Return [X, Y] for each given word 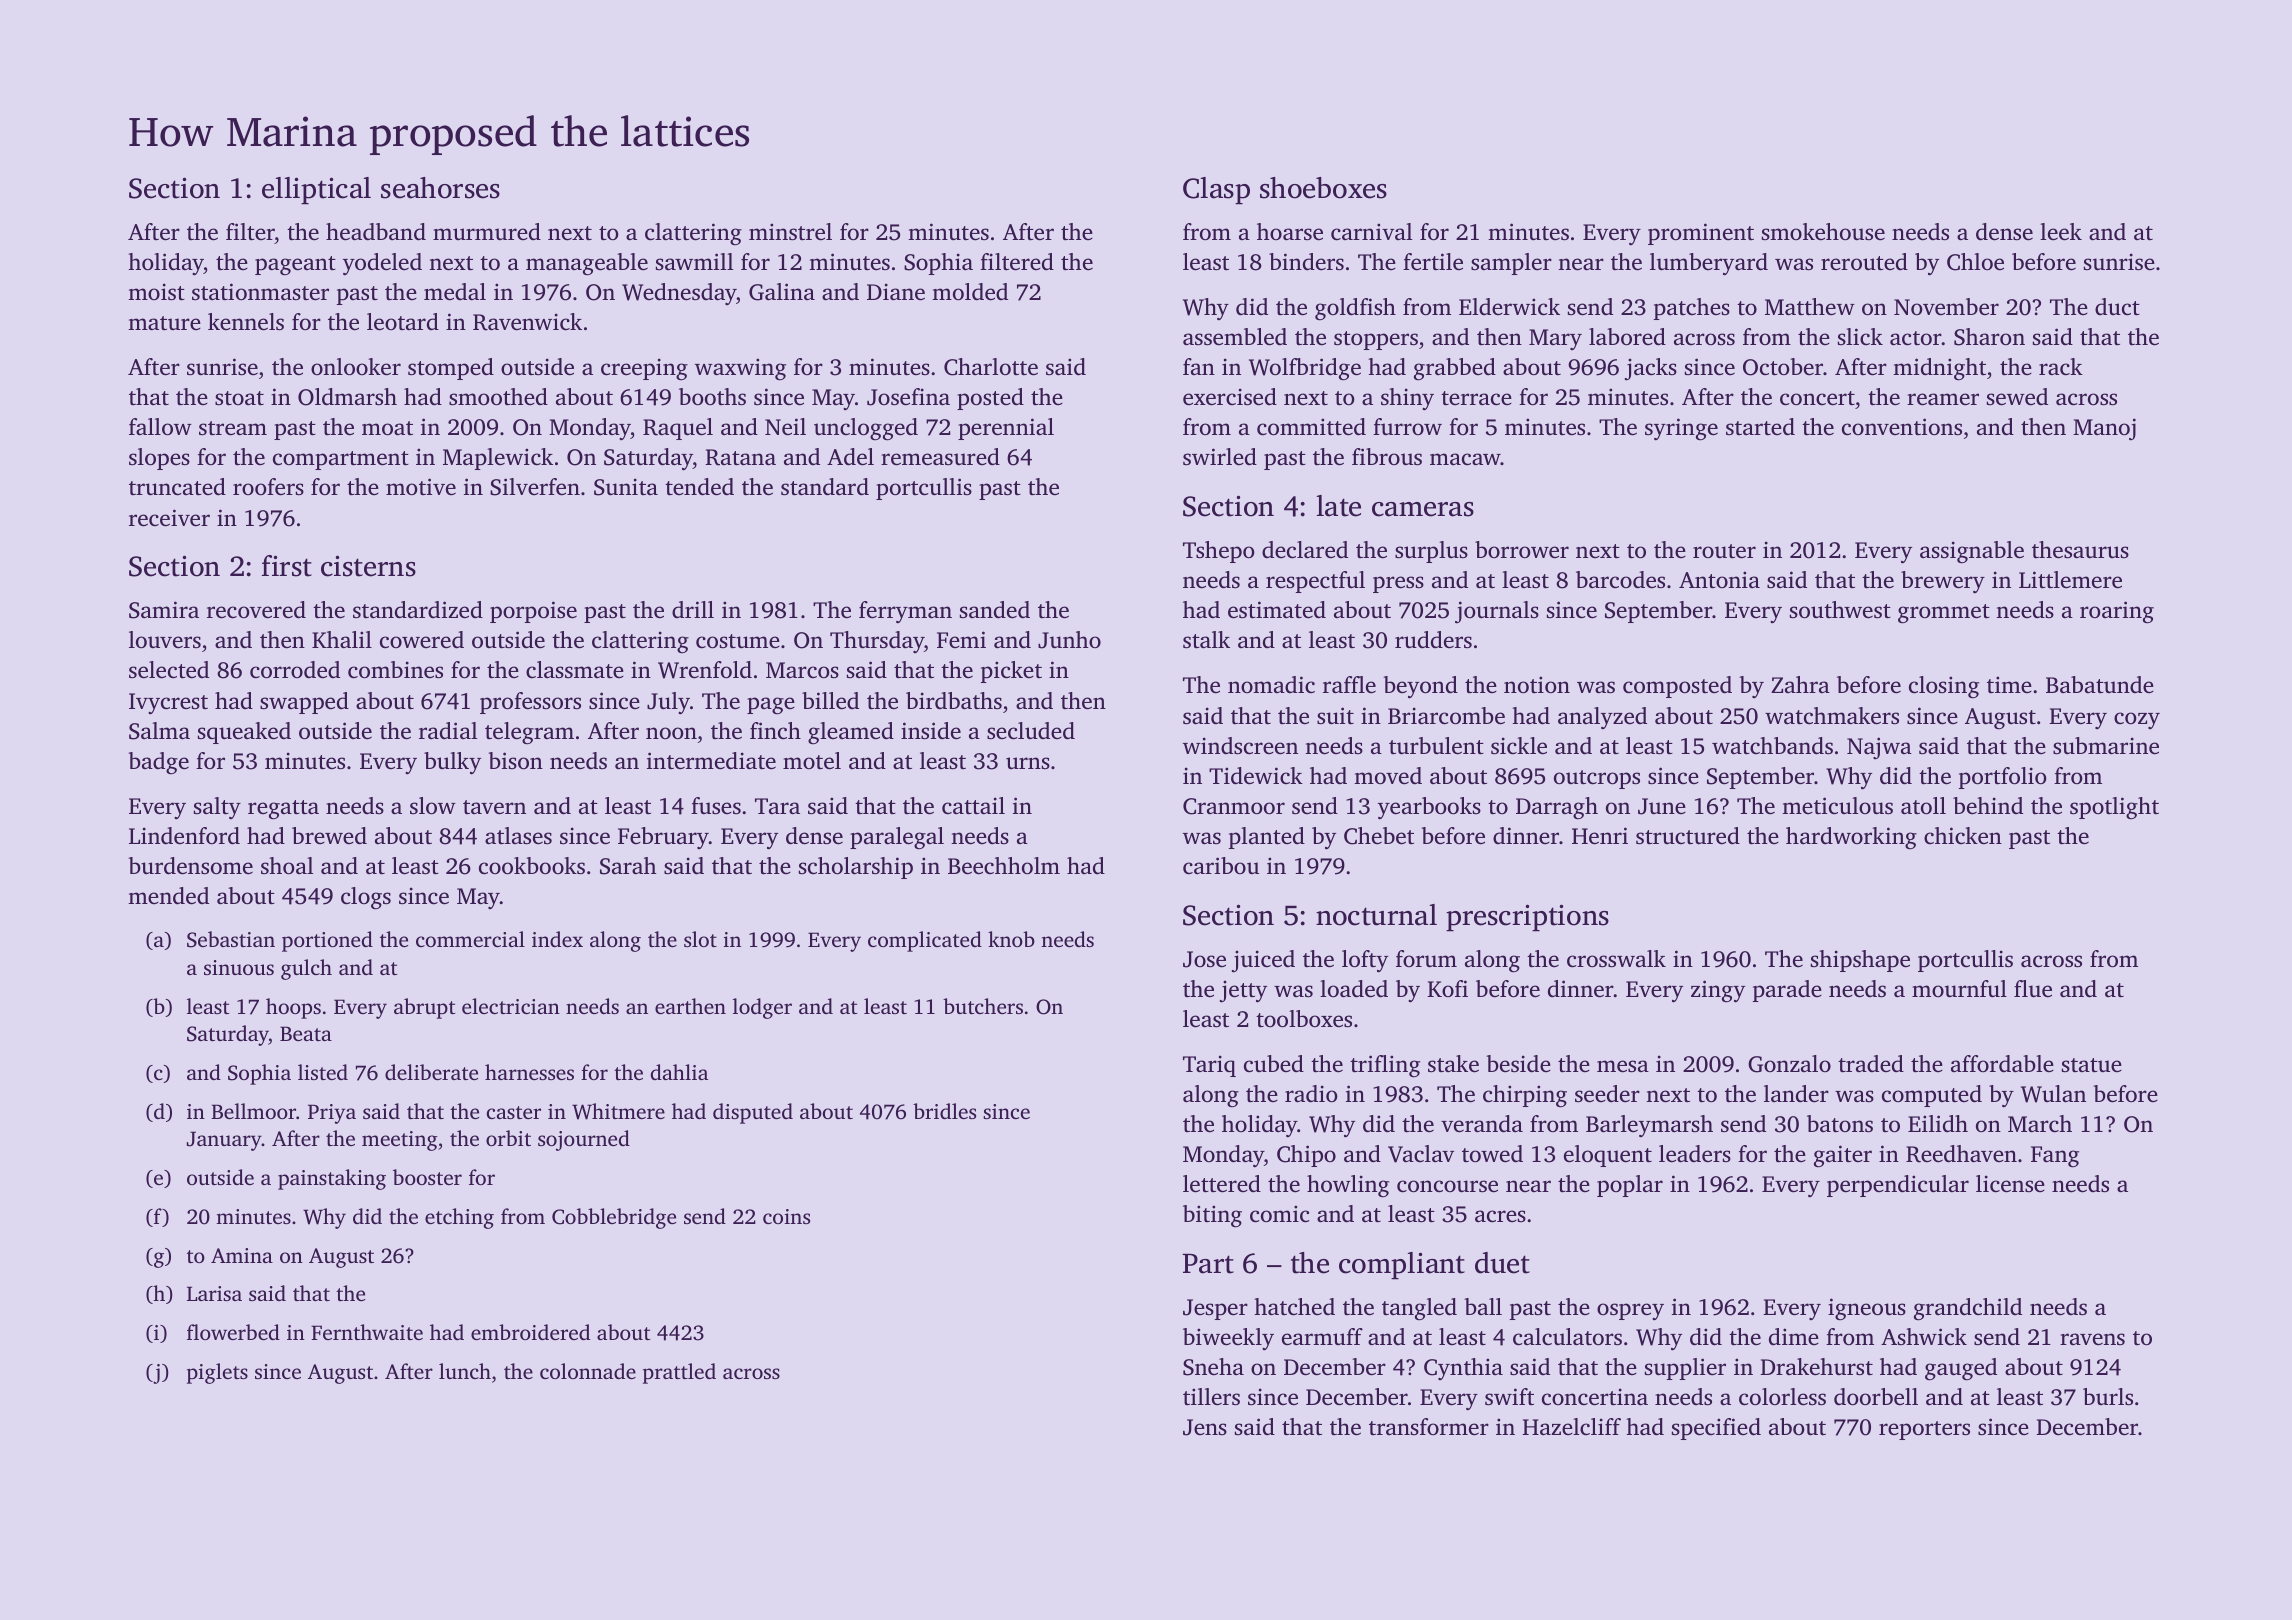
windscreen [1240, 746]
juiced [1263, 961]
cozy [2137, 720]
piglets [217, 1373]
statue [2092, 1065]
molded [970, 292]
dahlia [679, 1072]
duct [2117, 307]
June [1662, 806]
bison [515, 761]
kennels [246, 322]
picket [1011, 672]
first [287, 566]
